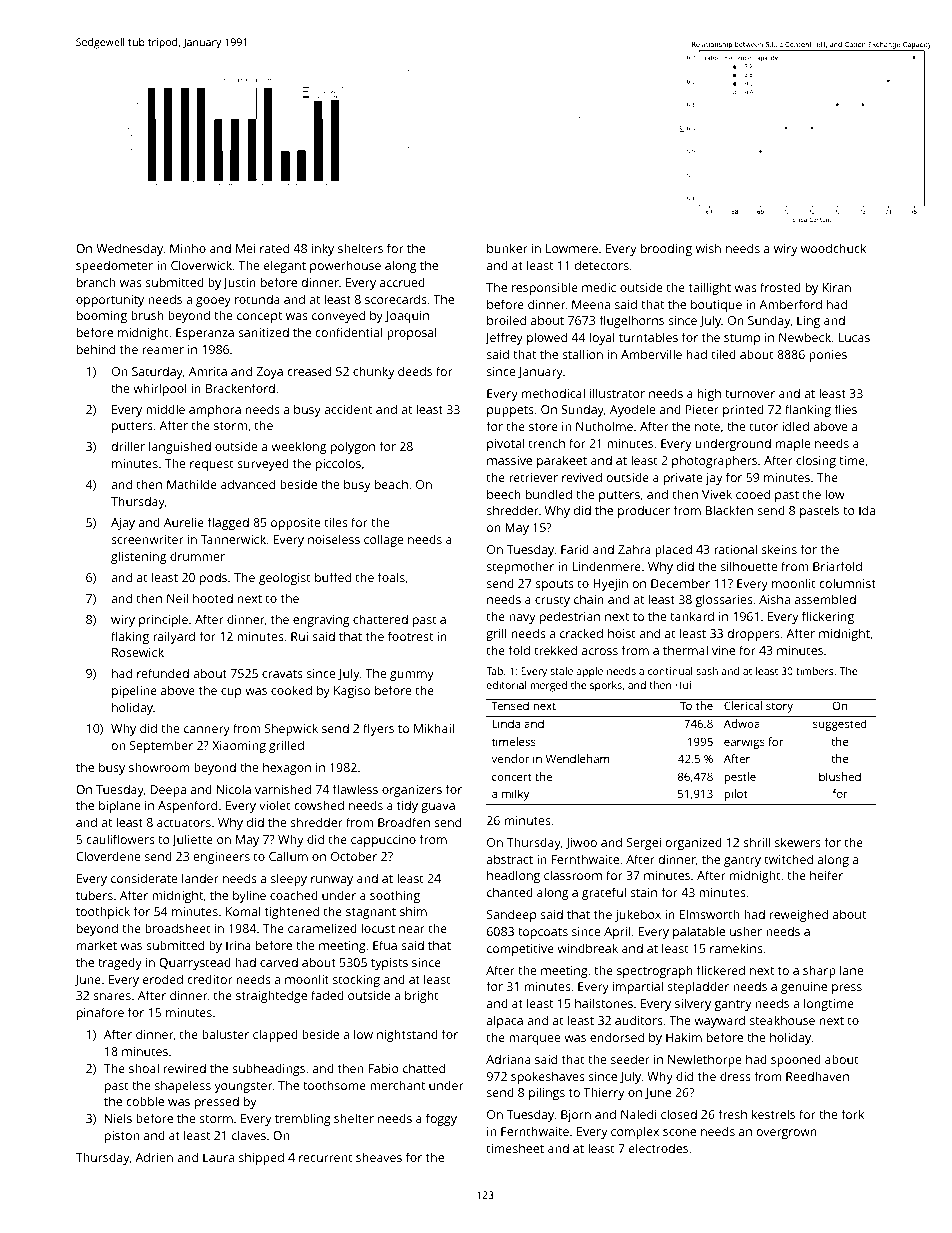  I want to click on earwigs, so click(744, 743).
